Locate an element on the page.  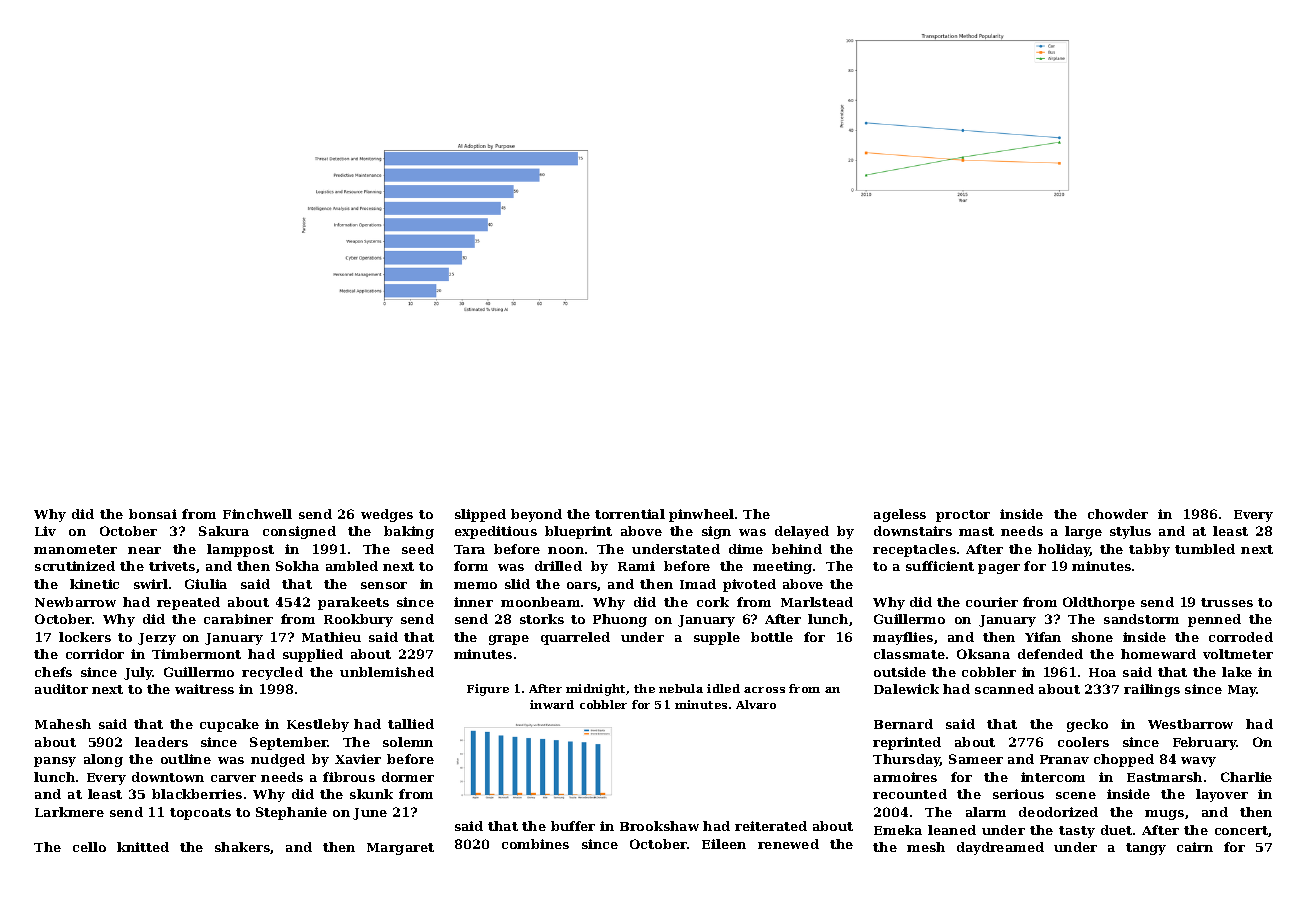
idled is located at coordinates (723, 688).
